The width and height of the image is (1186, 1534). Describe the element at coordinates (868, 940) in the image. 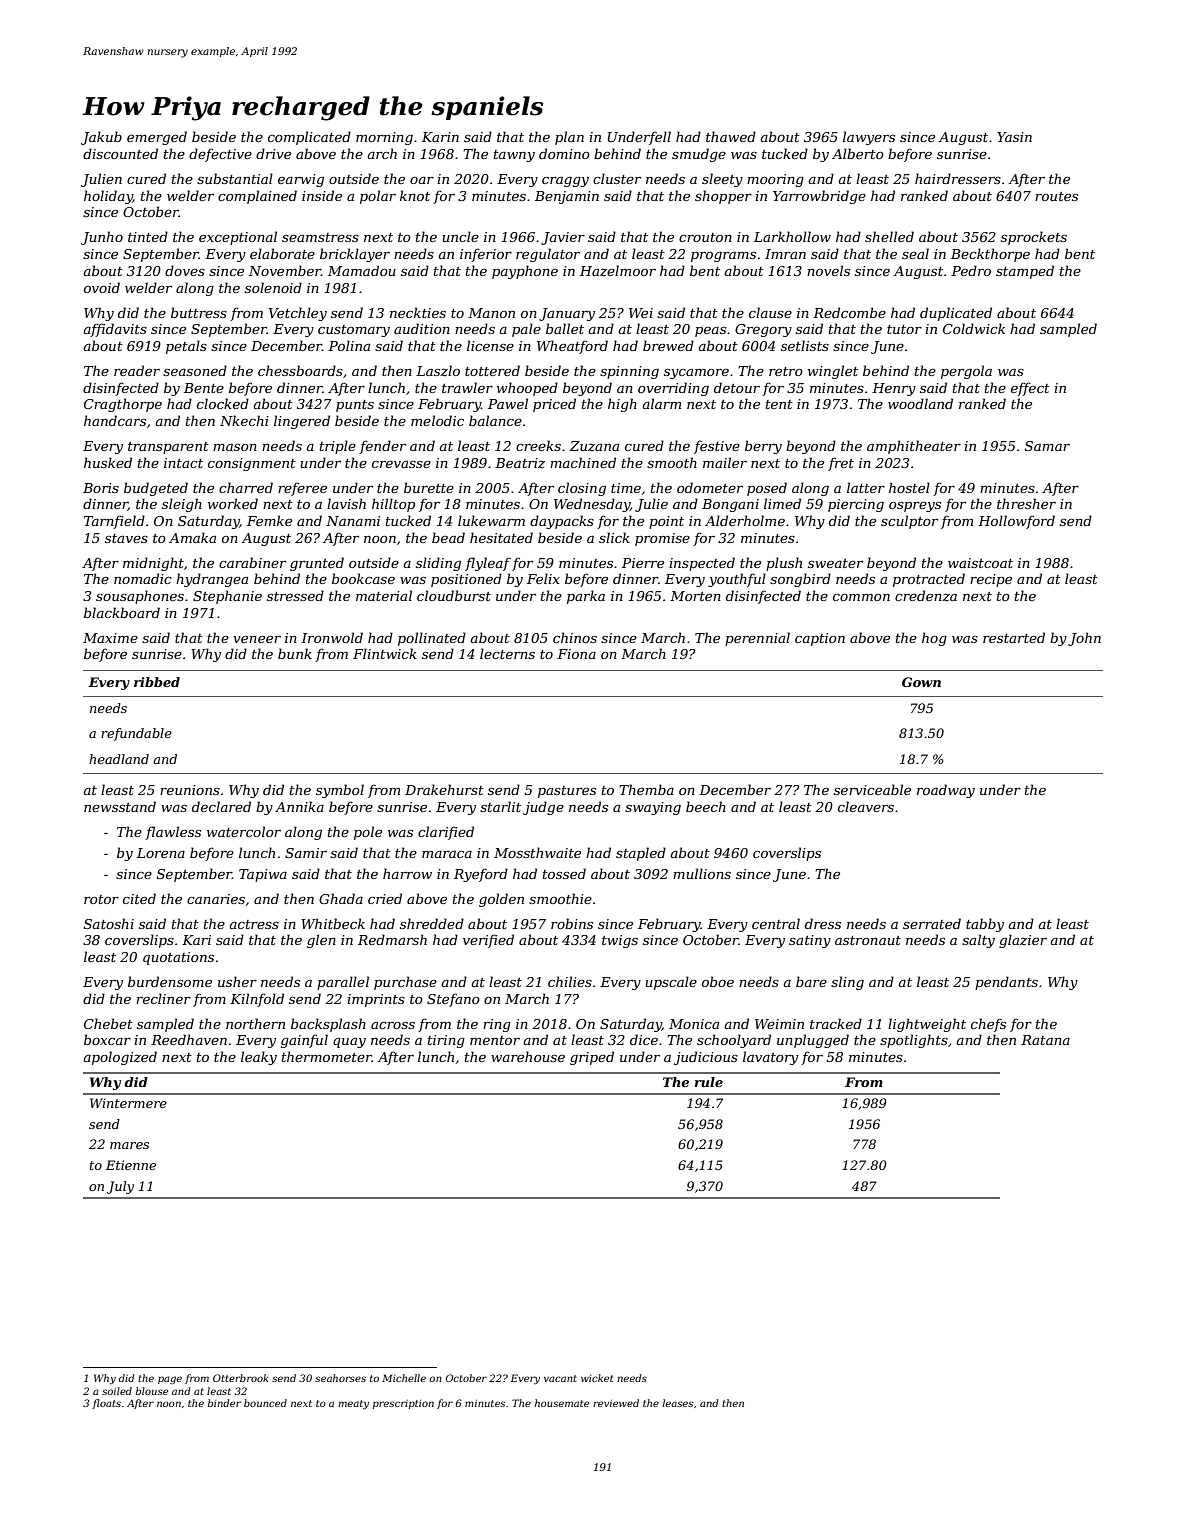

I see `astronaut` at that location.
